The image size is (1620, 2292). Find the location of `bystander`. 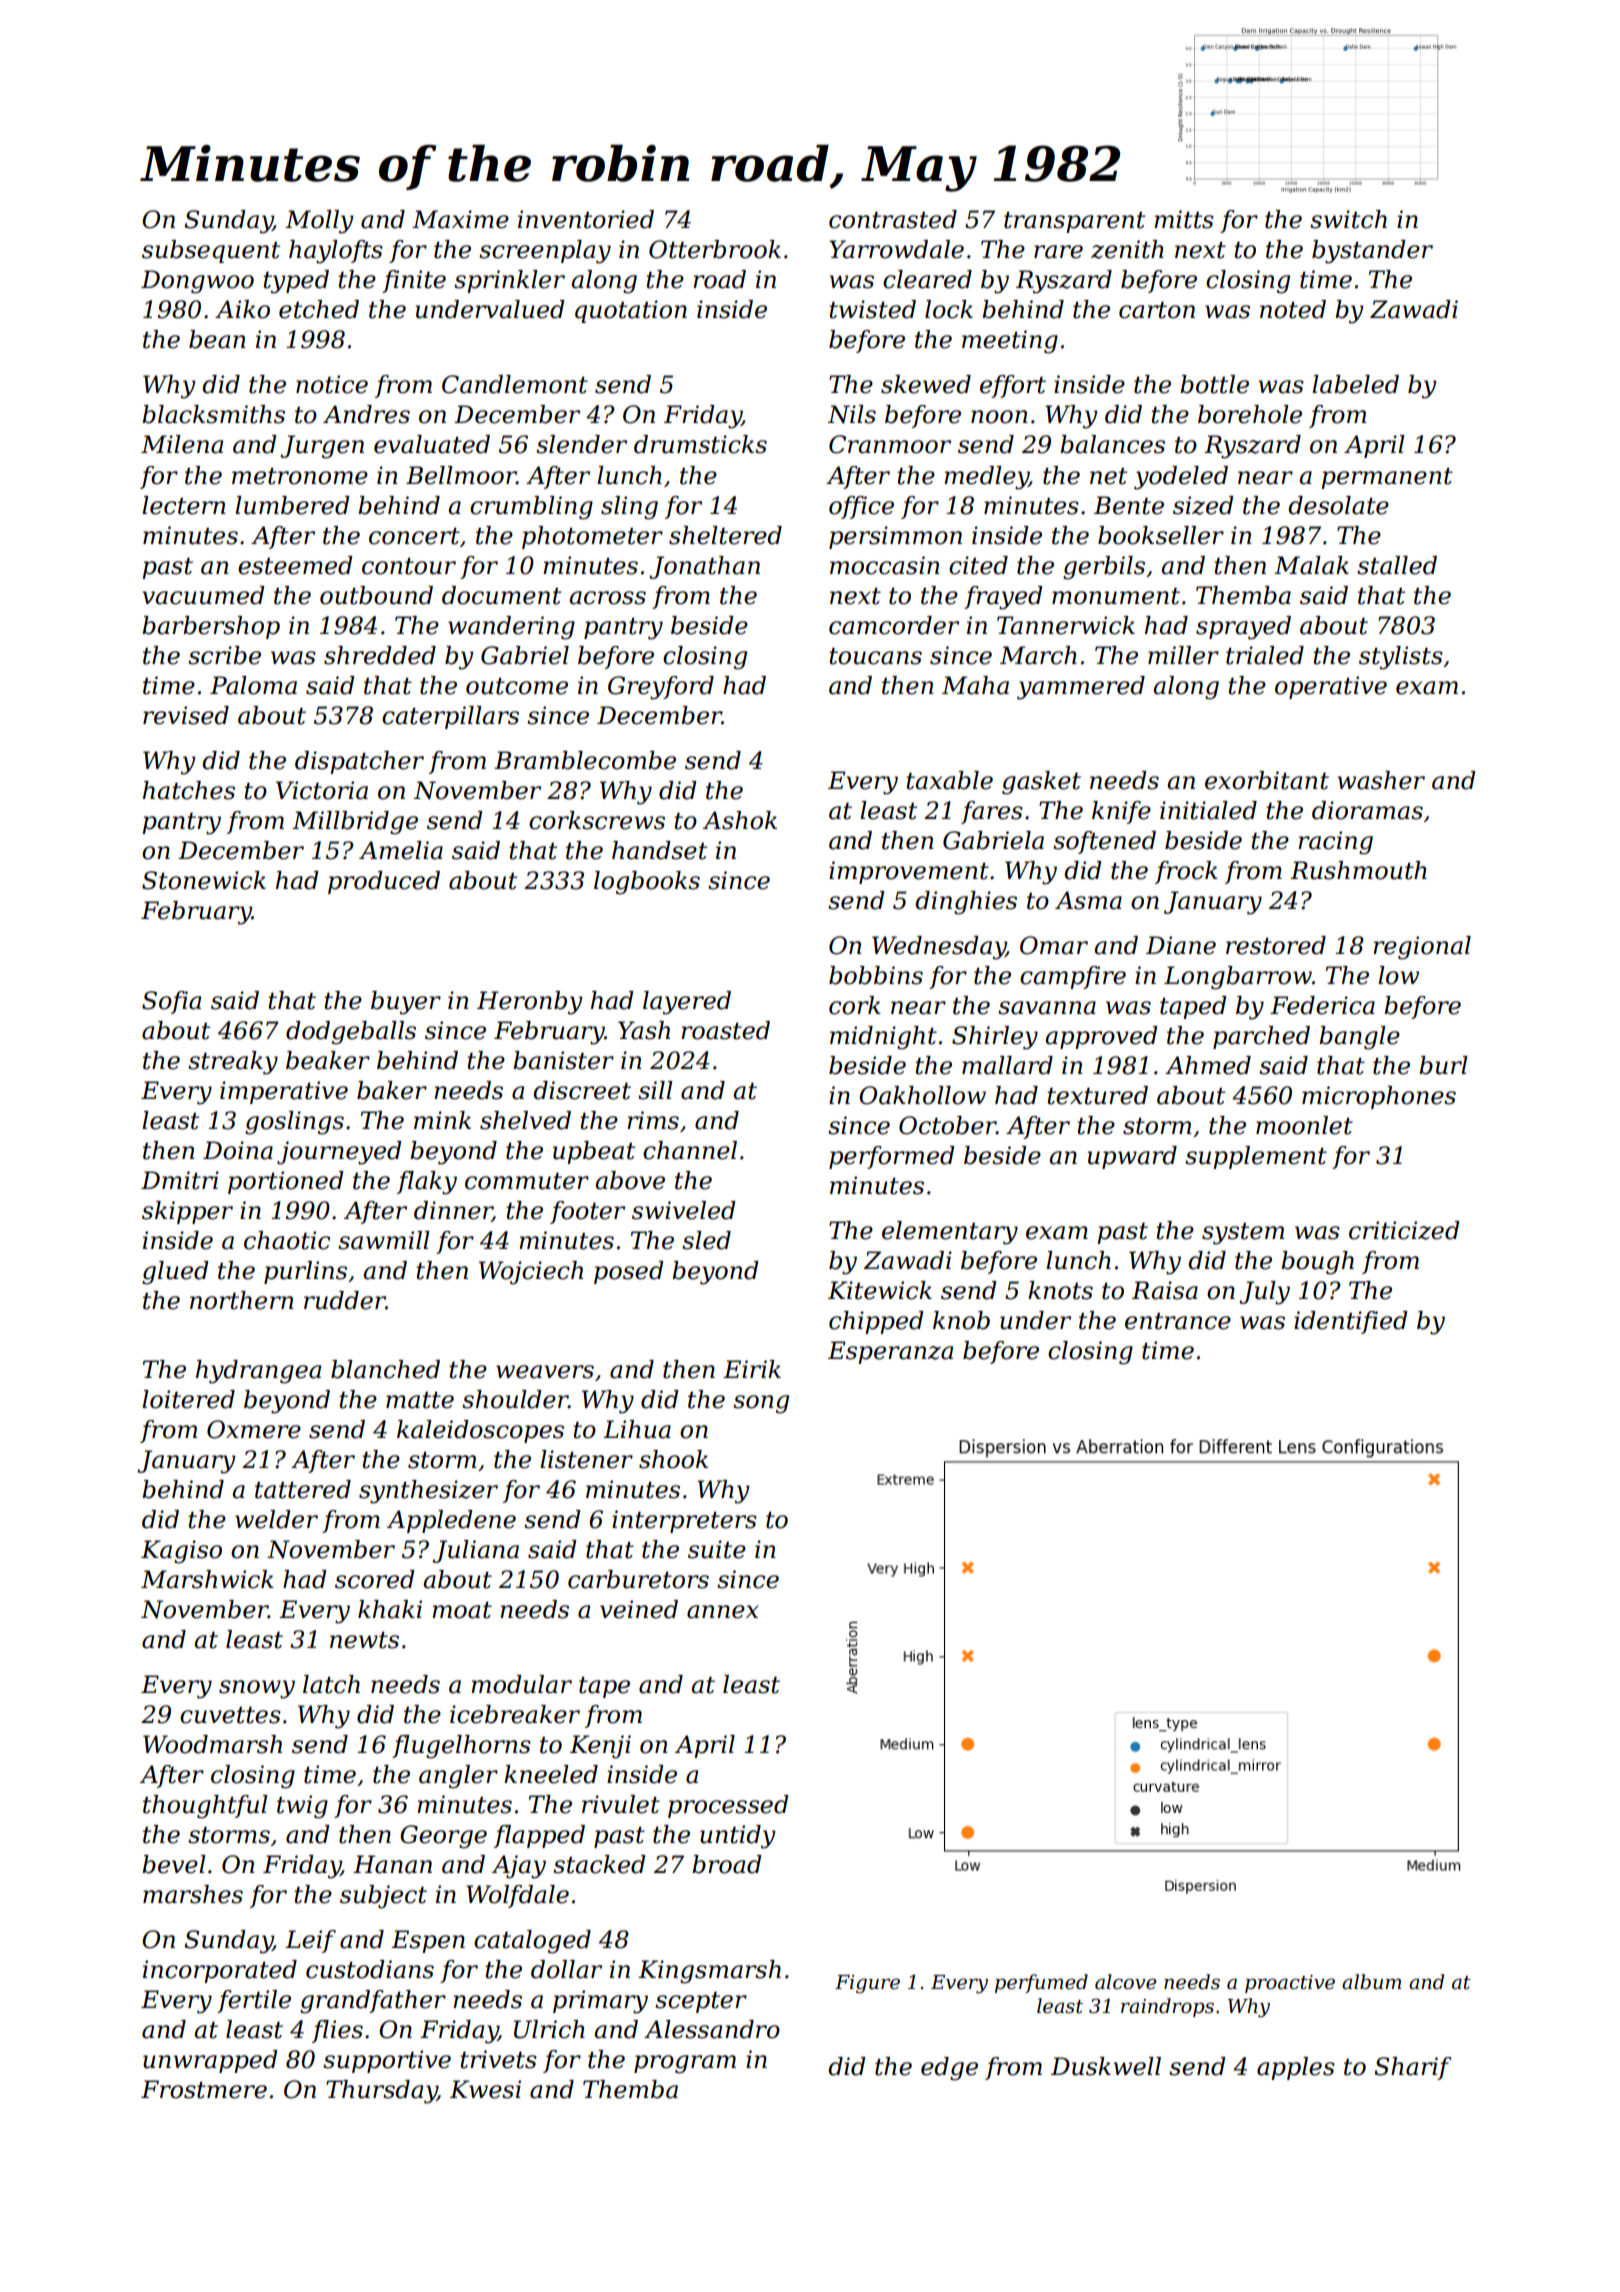

bystander is located at coordinates (1372, 252).
